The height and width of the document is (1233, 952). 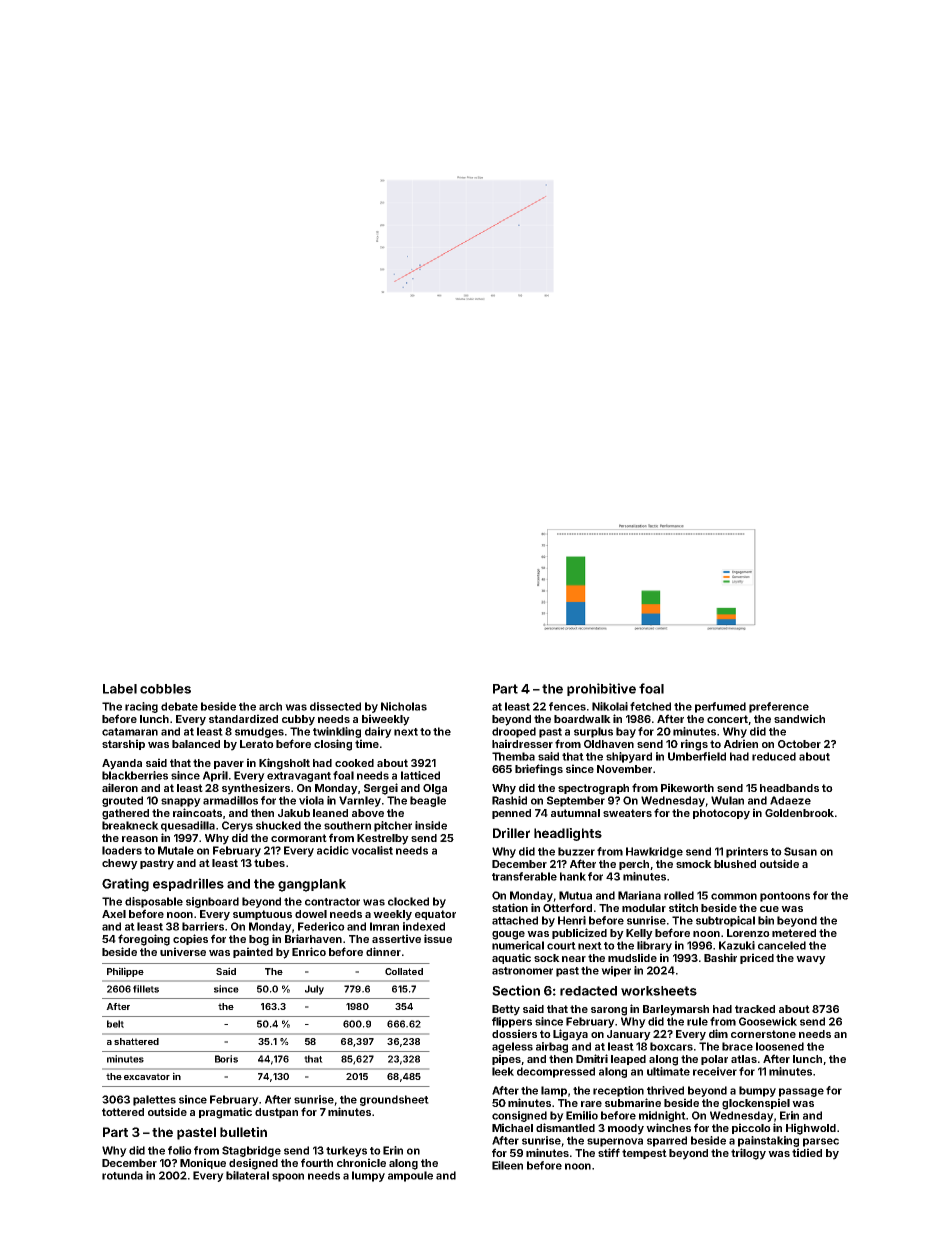 What do you see at coordinates (396, 938) in the document?
I see `assertive` at bounding box center [396, 938].
